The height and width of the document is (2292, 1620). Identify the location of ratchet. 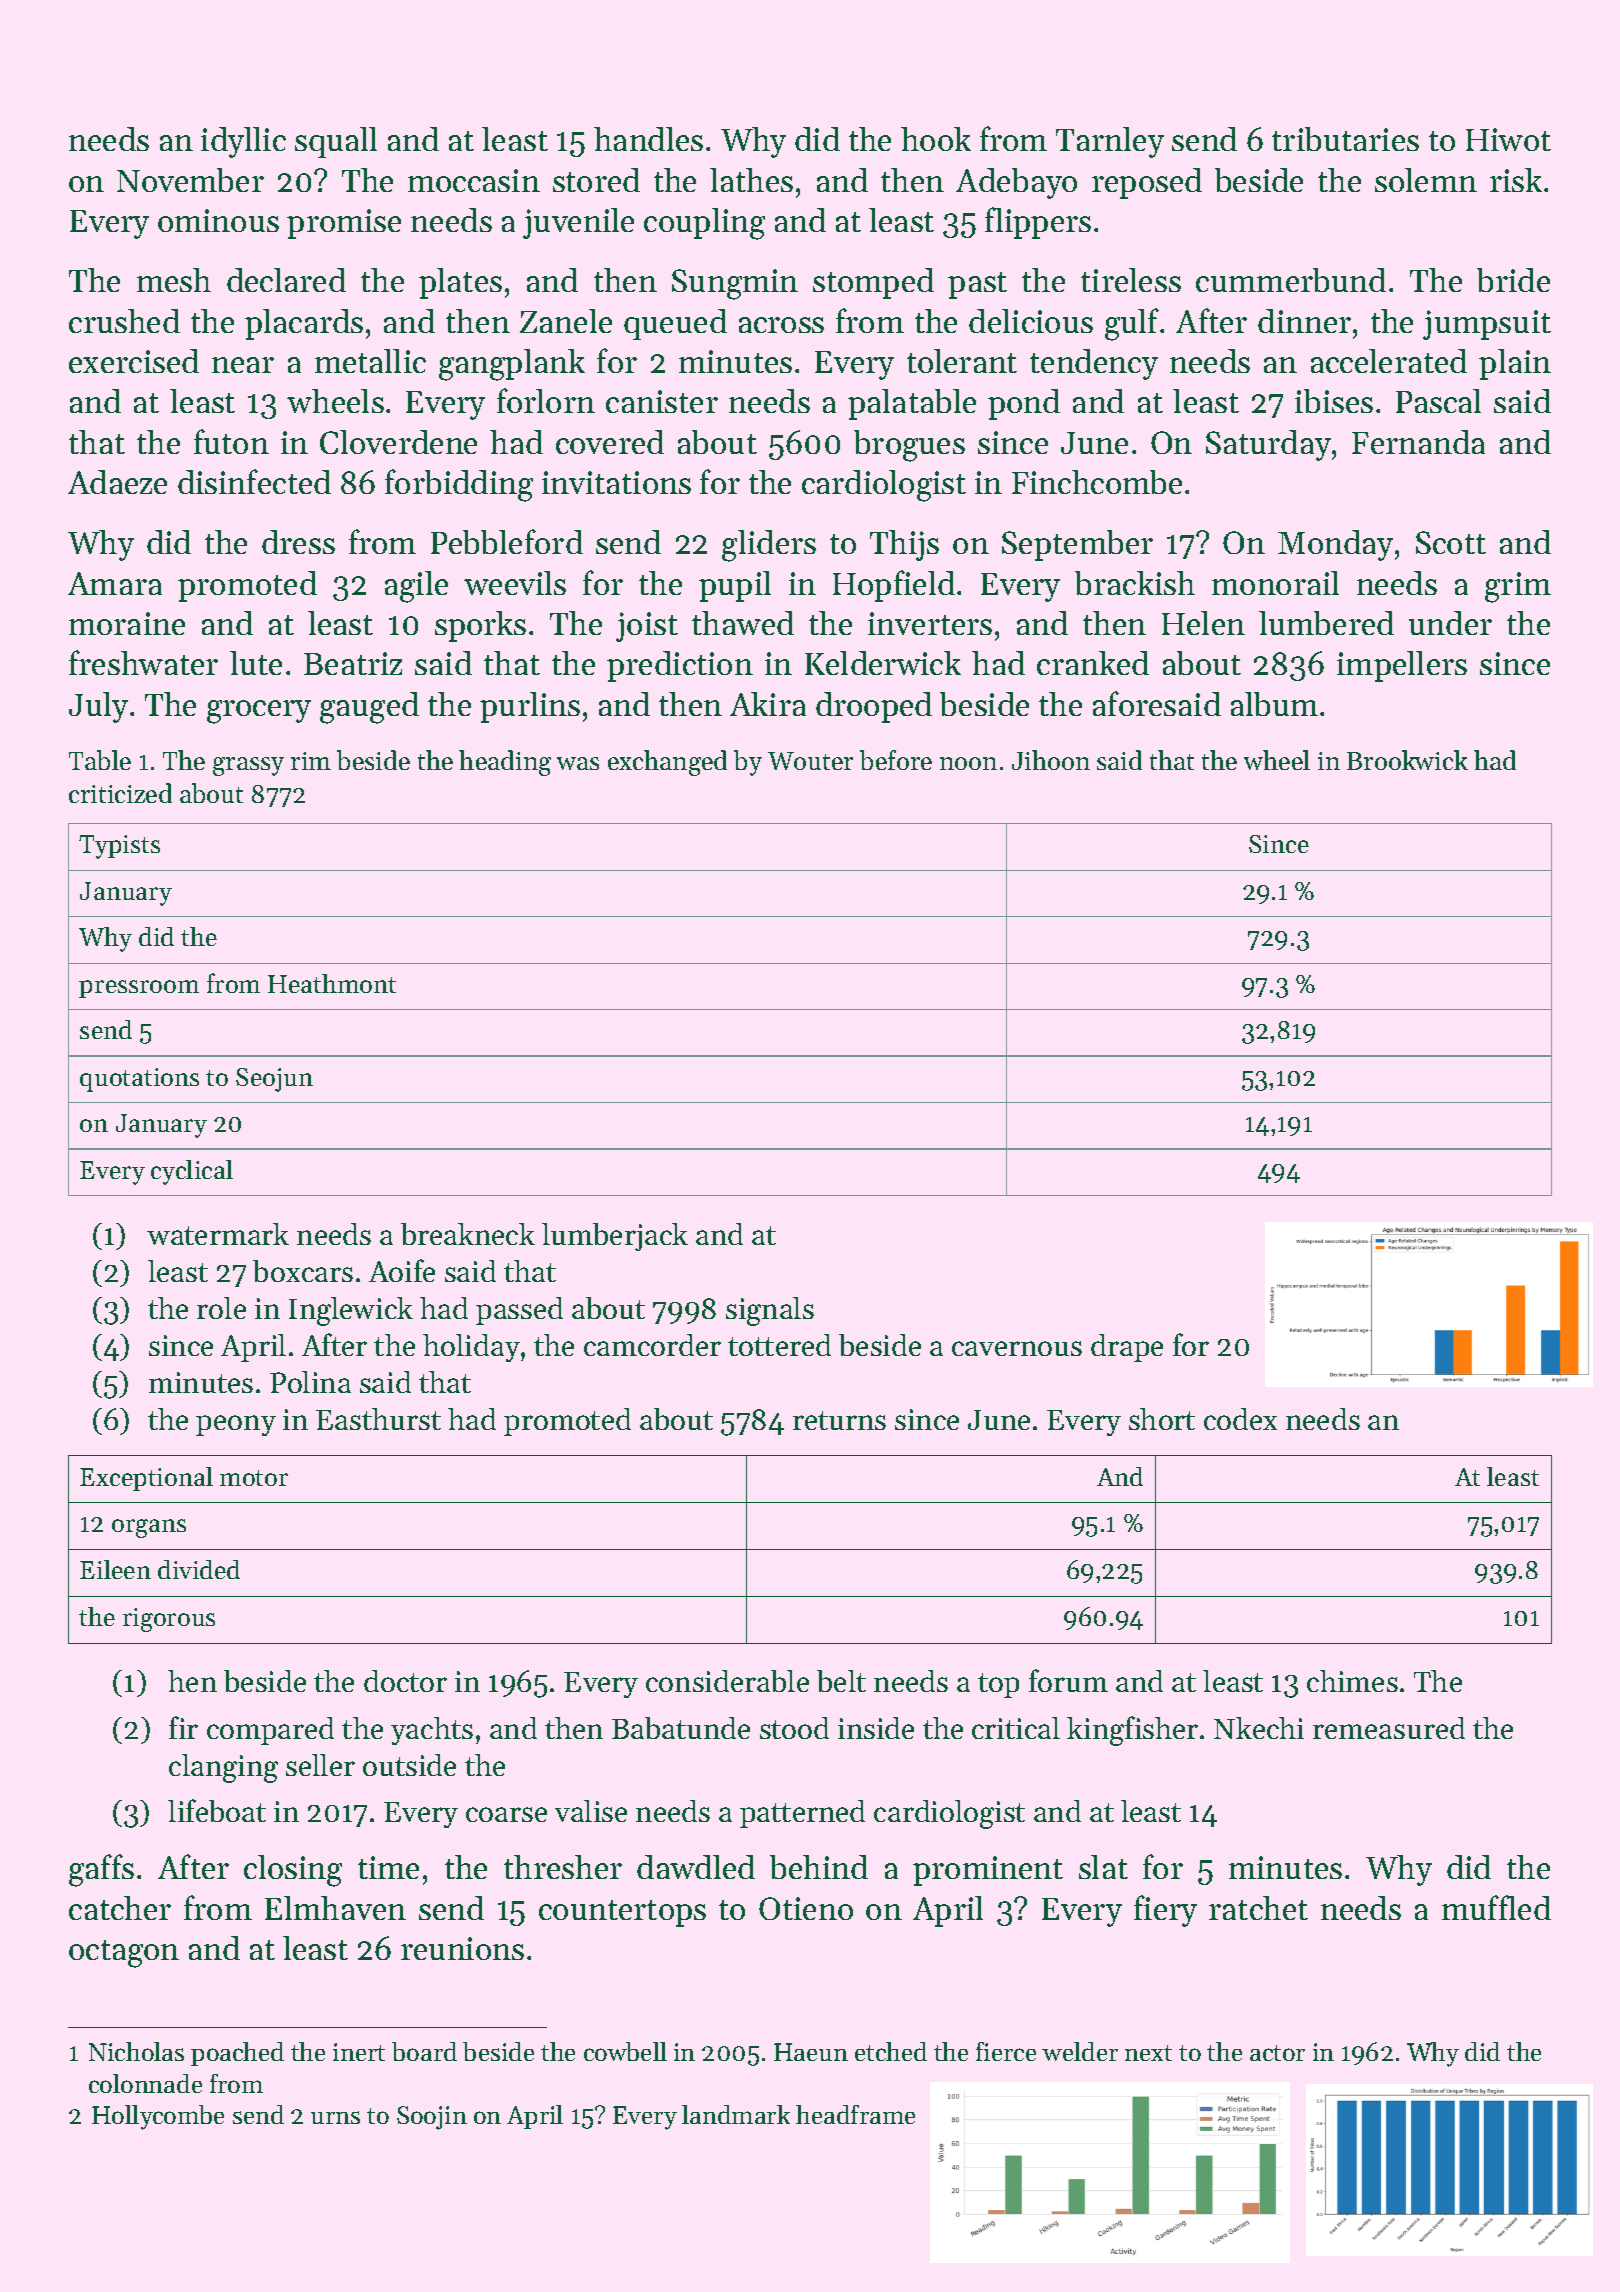
(1258, 1908).
